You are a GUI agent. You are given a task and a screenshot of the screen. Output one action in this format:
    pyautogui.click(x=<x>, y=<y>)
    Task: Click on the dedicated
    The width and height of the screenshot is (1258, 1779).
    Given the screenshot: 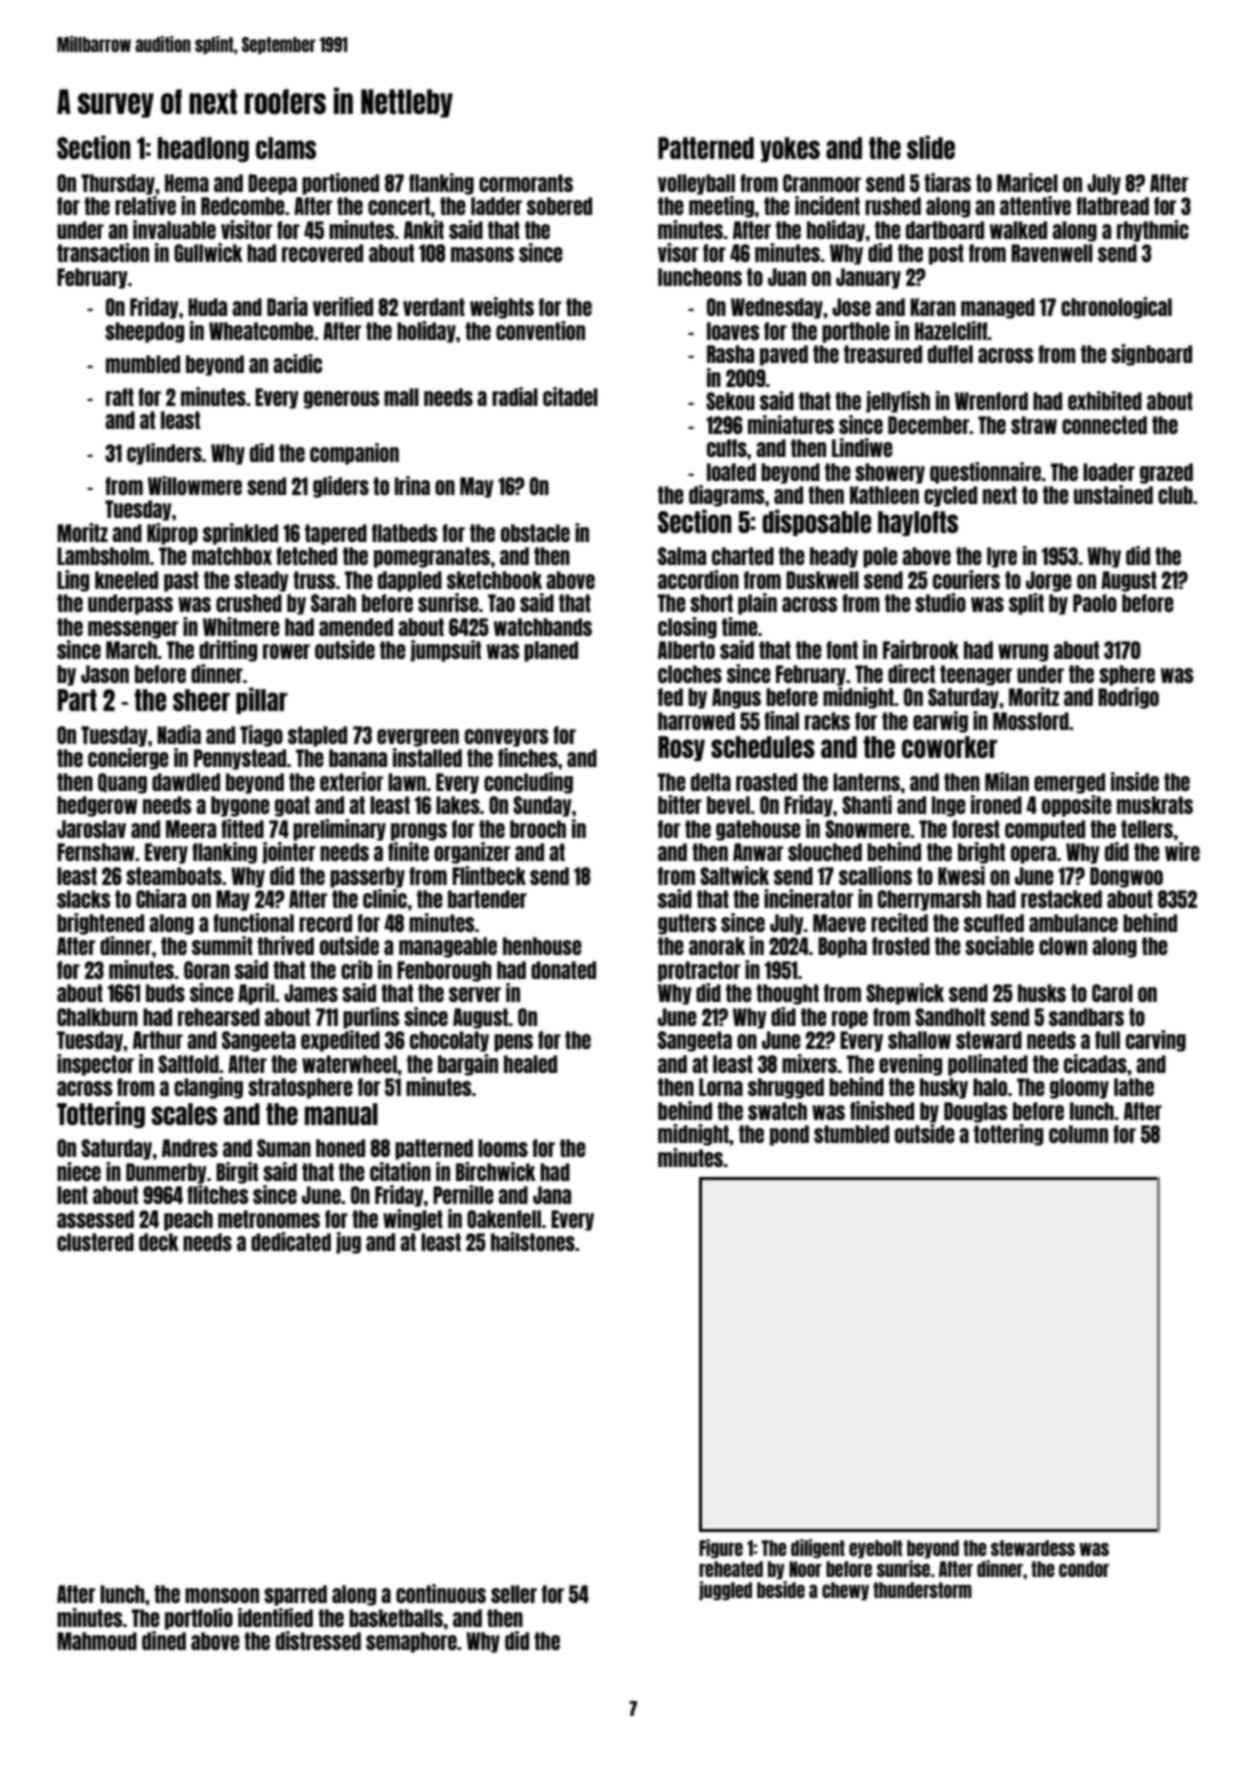 What is the action you would take?
    pyautogui.click(x=291, y=1241)
